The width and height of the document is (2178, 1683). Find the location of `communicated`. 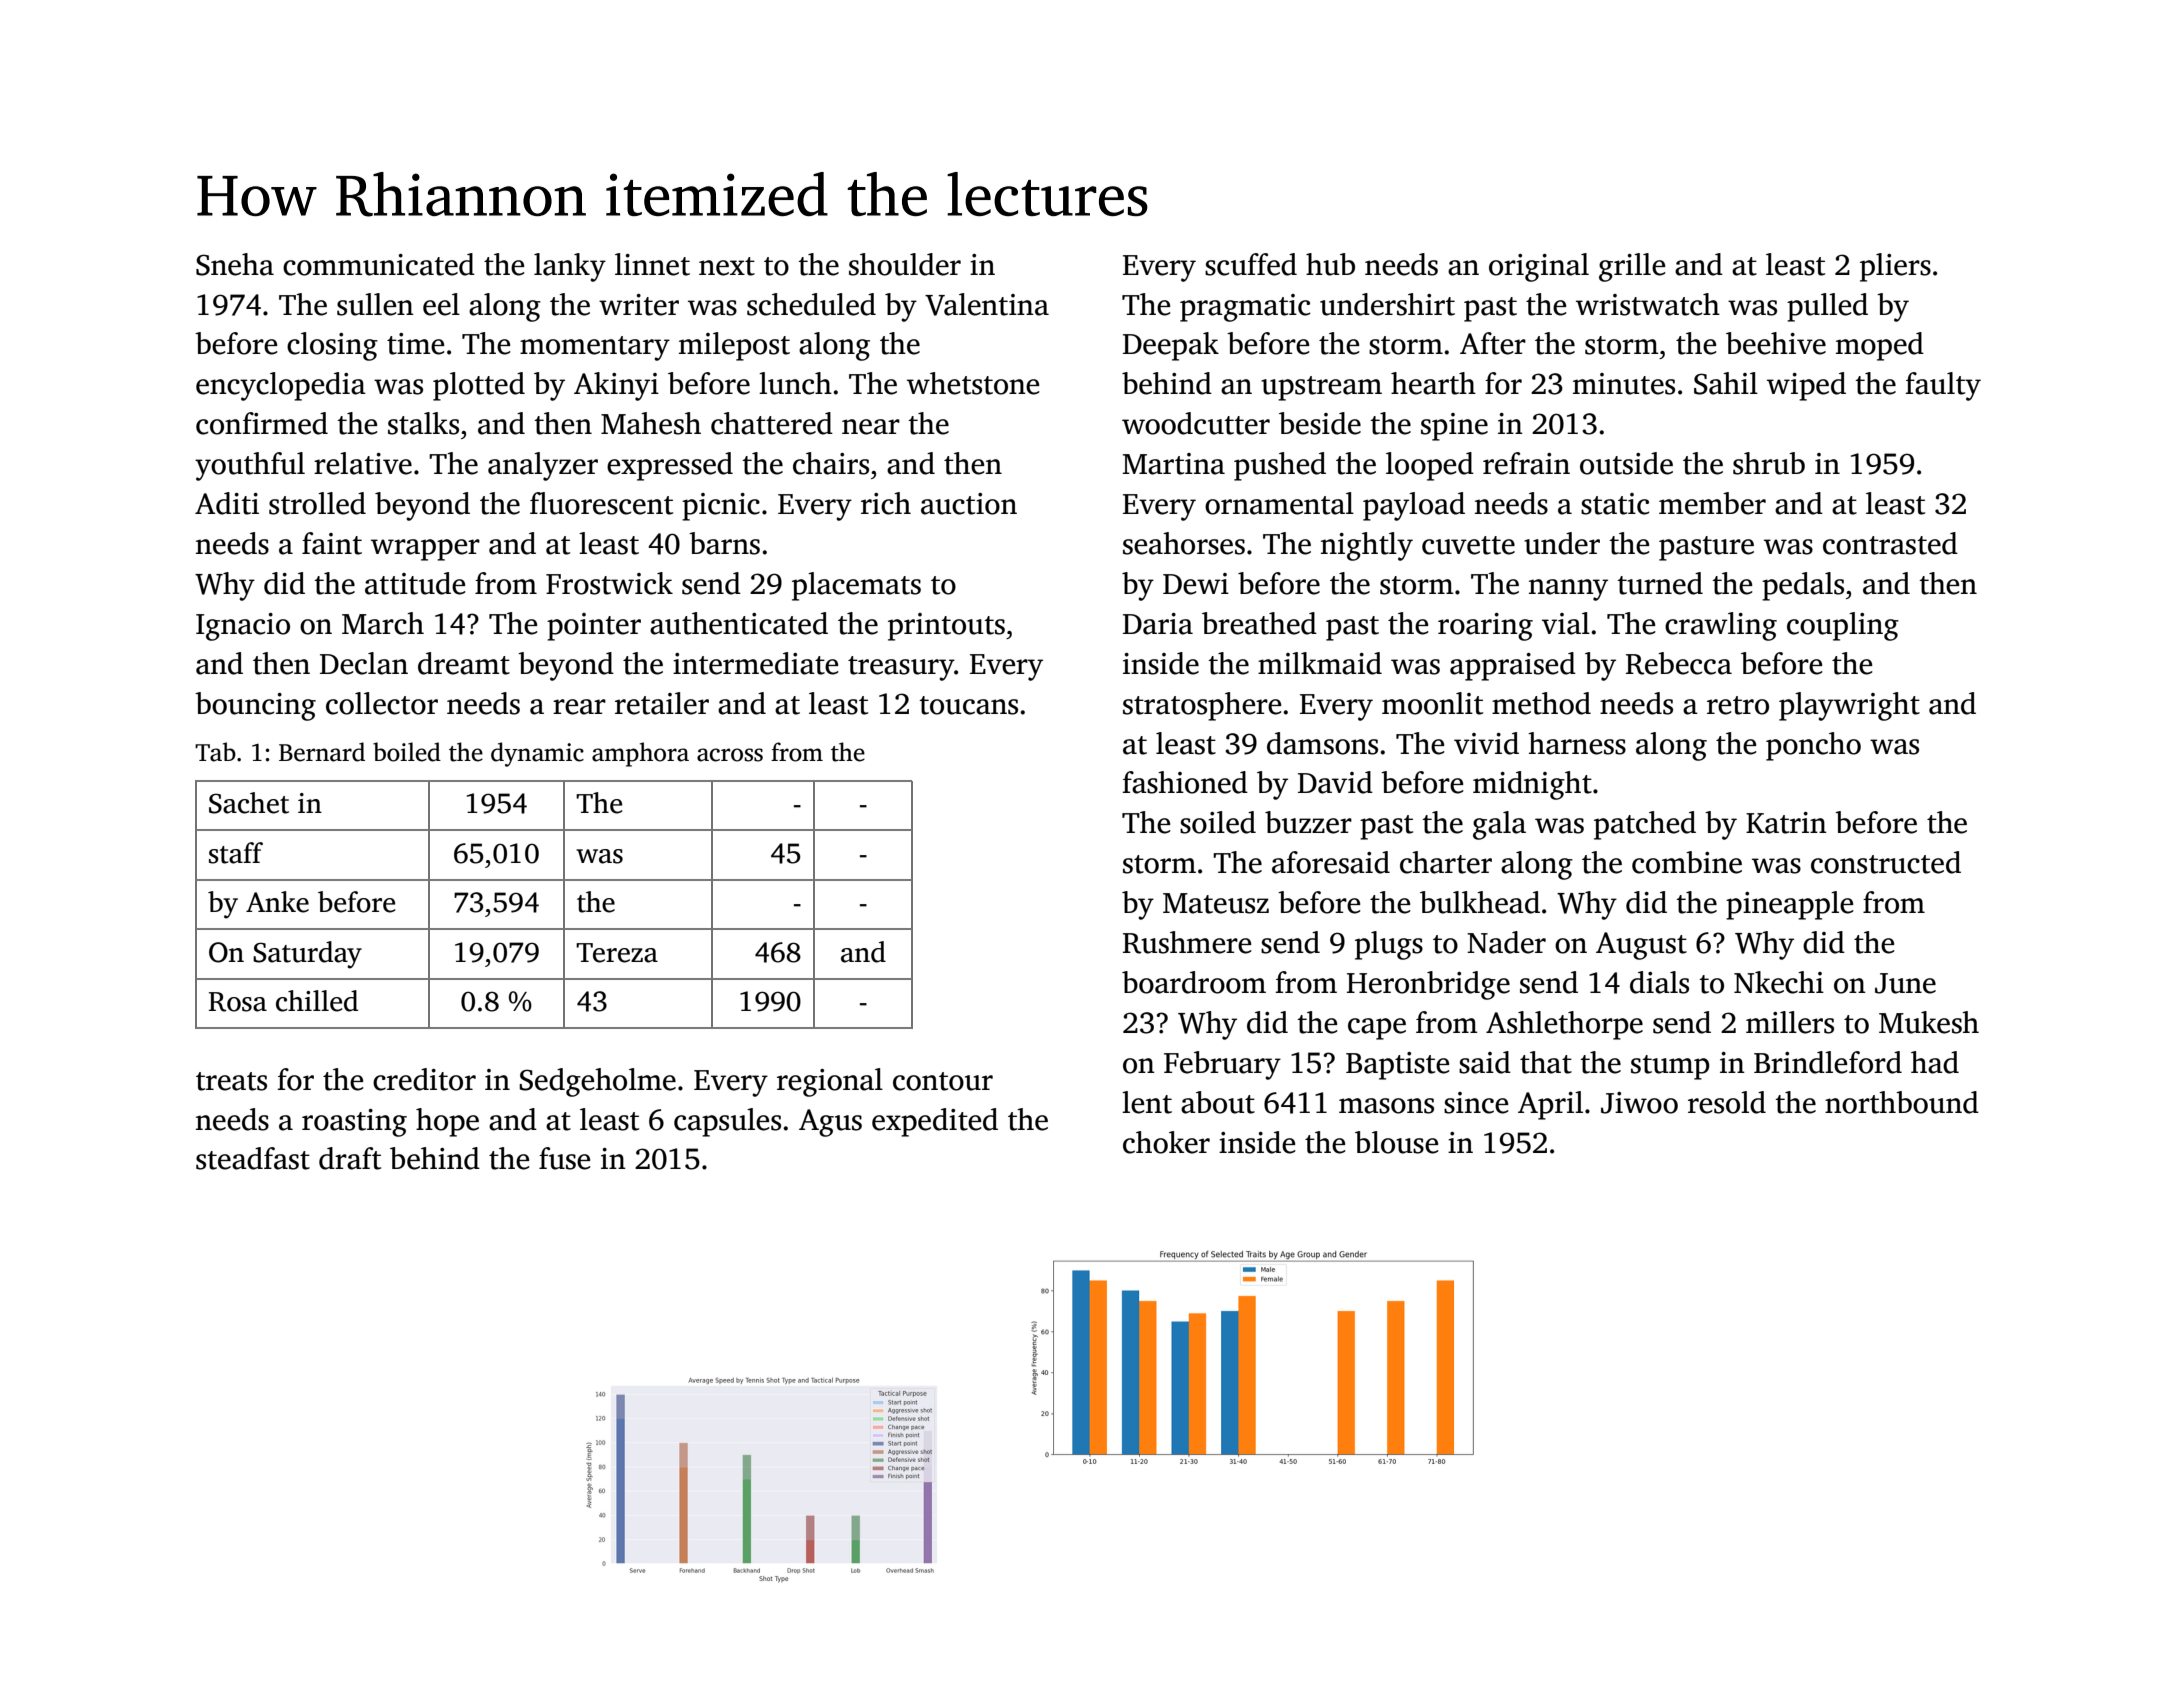

communicated is located at coordinates (379, 264).
